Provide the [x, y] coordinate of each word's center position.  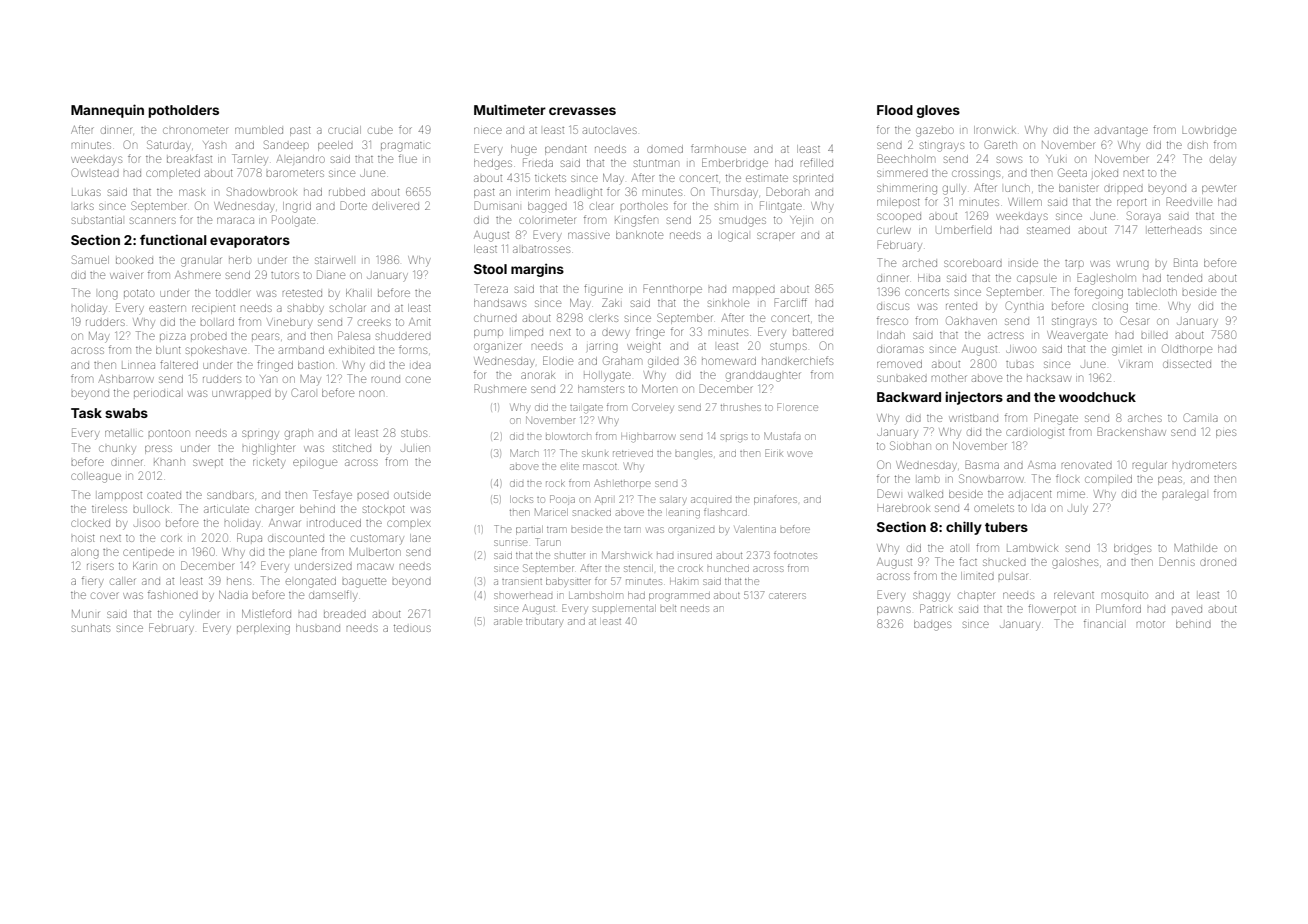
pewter [1218, 189]
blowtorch [568, 436]
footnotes [795, 555]
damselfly [333, 596]
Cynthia [1025, 307]
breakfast [189, 158]
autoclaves [610, 130]
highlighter [268, 449]
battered [813, 332]
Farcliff [790, 302]
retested [302, 293]
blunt [168, 350]
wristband [973, 418]
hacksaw [1049, 378]
